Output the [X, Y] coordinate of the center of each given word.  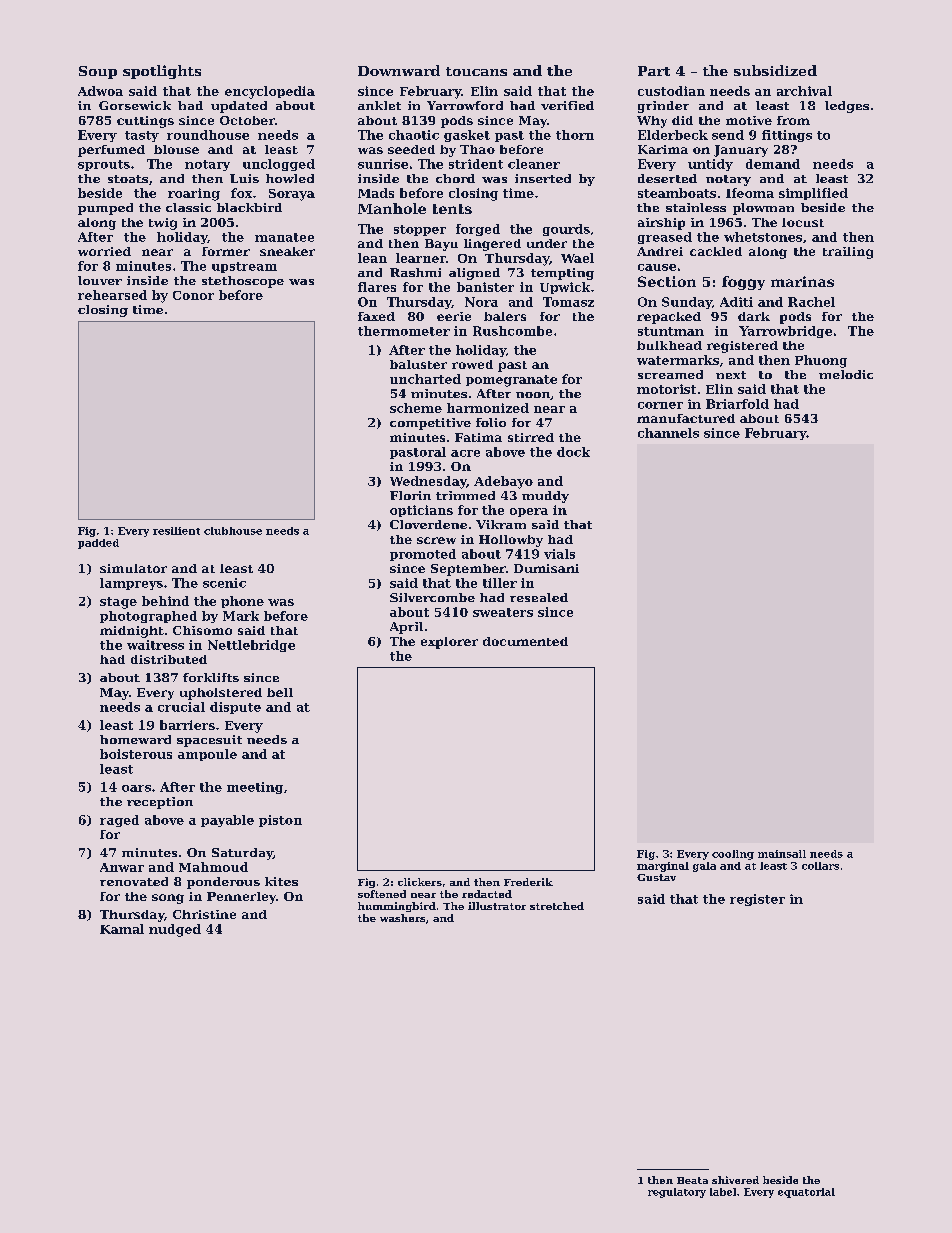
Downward [399, 70]
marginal [663, 867]
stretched [557, 906]
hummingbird [397, 907]
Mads [376, 193]
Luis [244, 178]
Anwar [122, 867]
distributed [169, 659]
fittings [787, 136]
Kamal [122, 929]
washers [402, 918]
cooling [733, 855]
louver [100, 280]
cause [657, 267]
